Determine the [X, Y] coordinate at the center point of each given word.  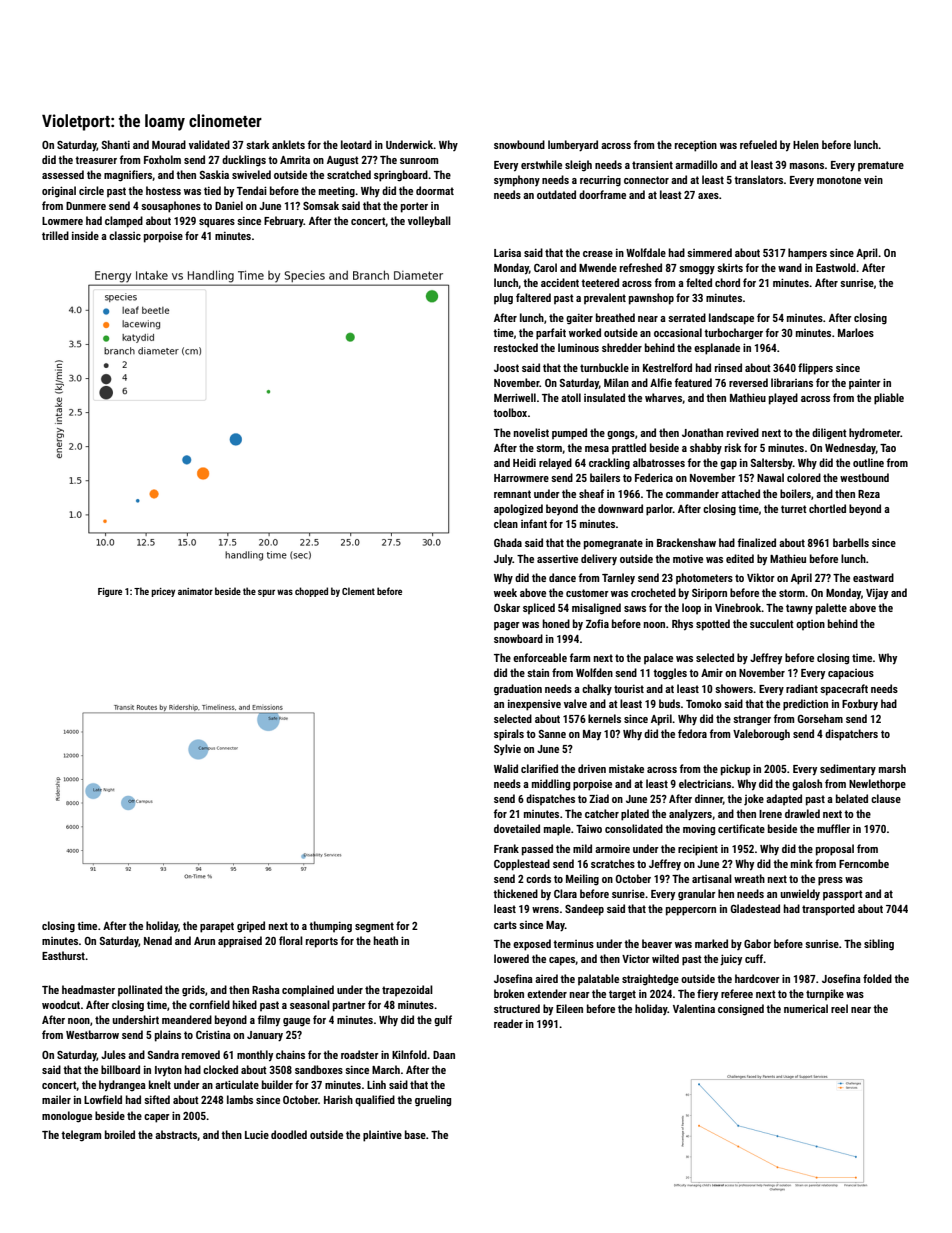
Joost [506, 368]
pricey [163, 592]
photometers [704, 578]
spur [266, 593]
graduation [518, 690]
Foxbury [860, 705]
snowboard [518, 638]
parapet [217, 927]
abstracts [176, 1134]
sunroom [419, 161]
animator [195, 591]
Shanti [116, 144]
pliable [889, 399]
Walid [506, 768]
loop [691, 608]
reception [696, 146]
